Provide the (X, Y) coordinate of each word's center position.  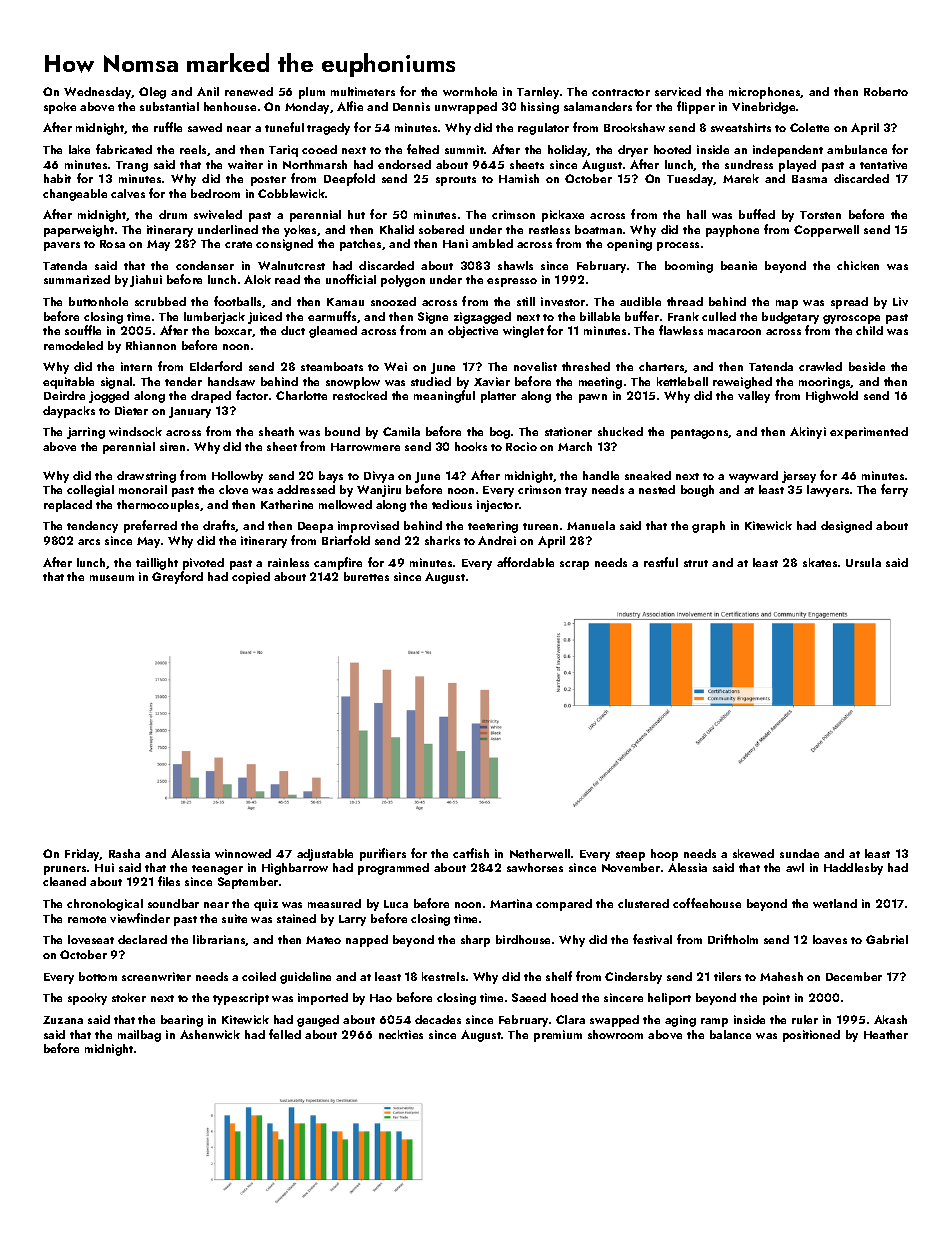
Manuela (591, 525)
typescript (241, 999)
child (869, 330)
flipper (696, 107)
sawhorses (535, 867)
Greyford (177, 577)
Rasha (124, 853)
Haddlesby (853, 869)
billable (600, 316)
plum (312, 93)
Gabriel (887, 939)
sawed (205, 127)
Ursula (863, 562)
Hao (381, 998)
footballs (237, 301)
